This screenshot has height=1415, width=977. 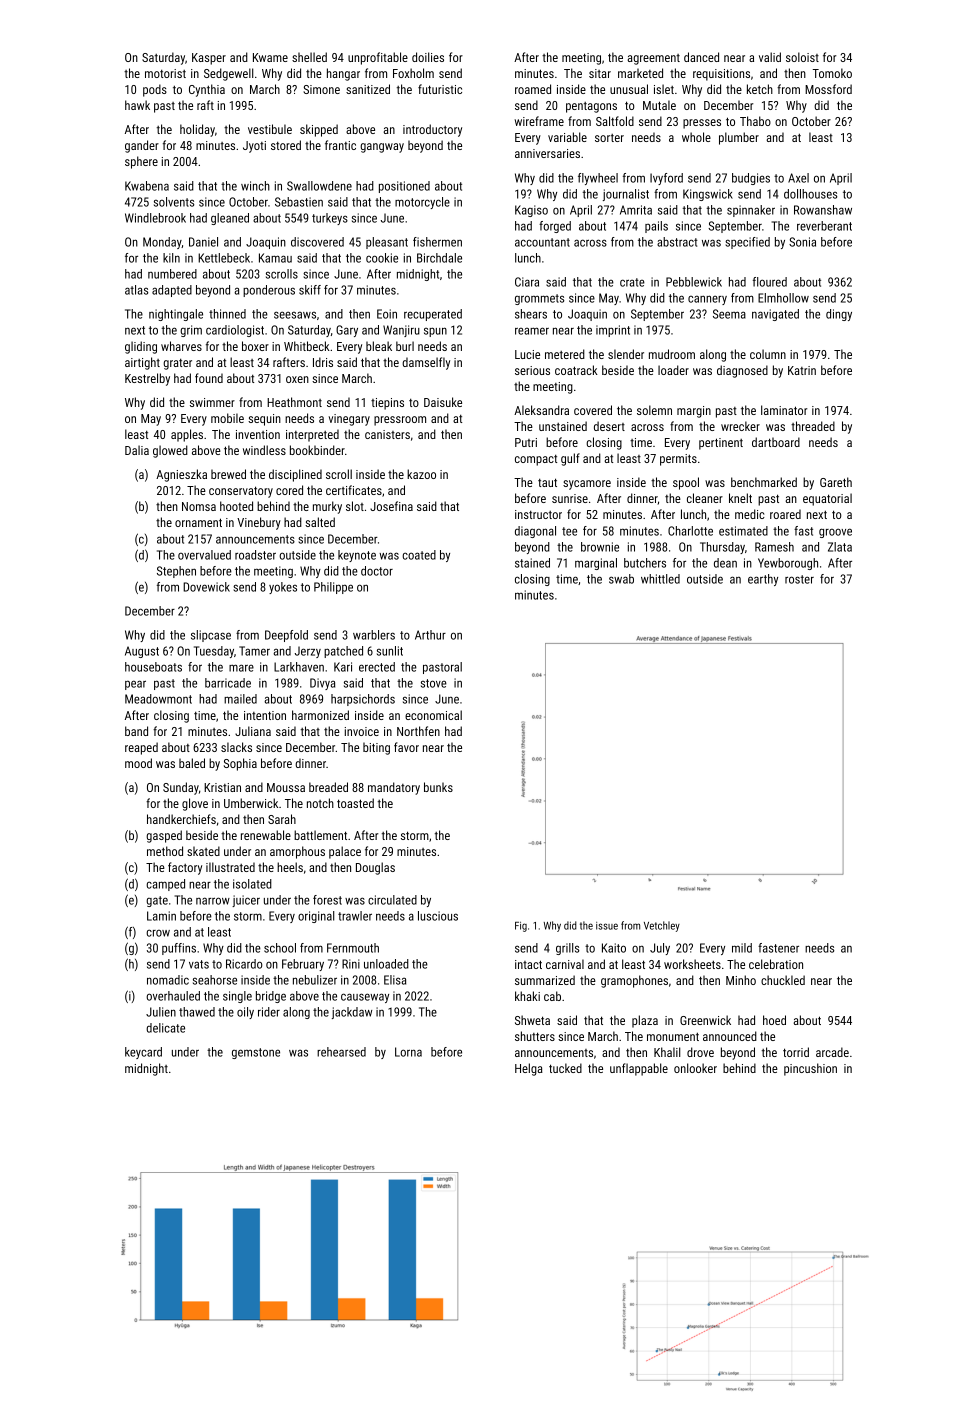 What do you see at coordinates (341, 1052) in the screenshot?
I see `rehearsed` at bounding box center [341, 1052].
